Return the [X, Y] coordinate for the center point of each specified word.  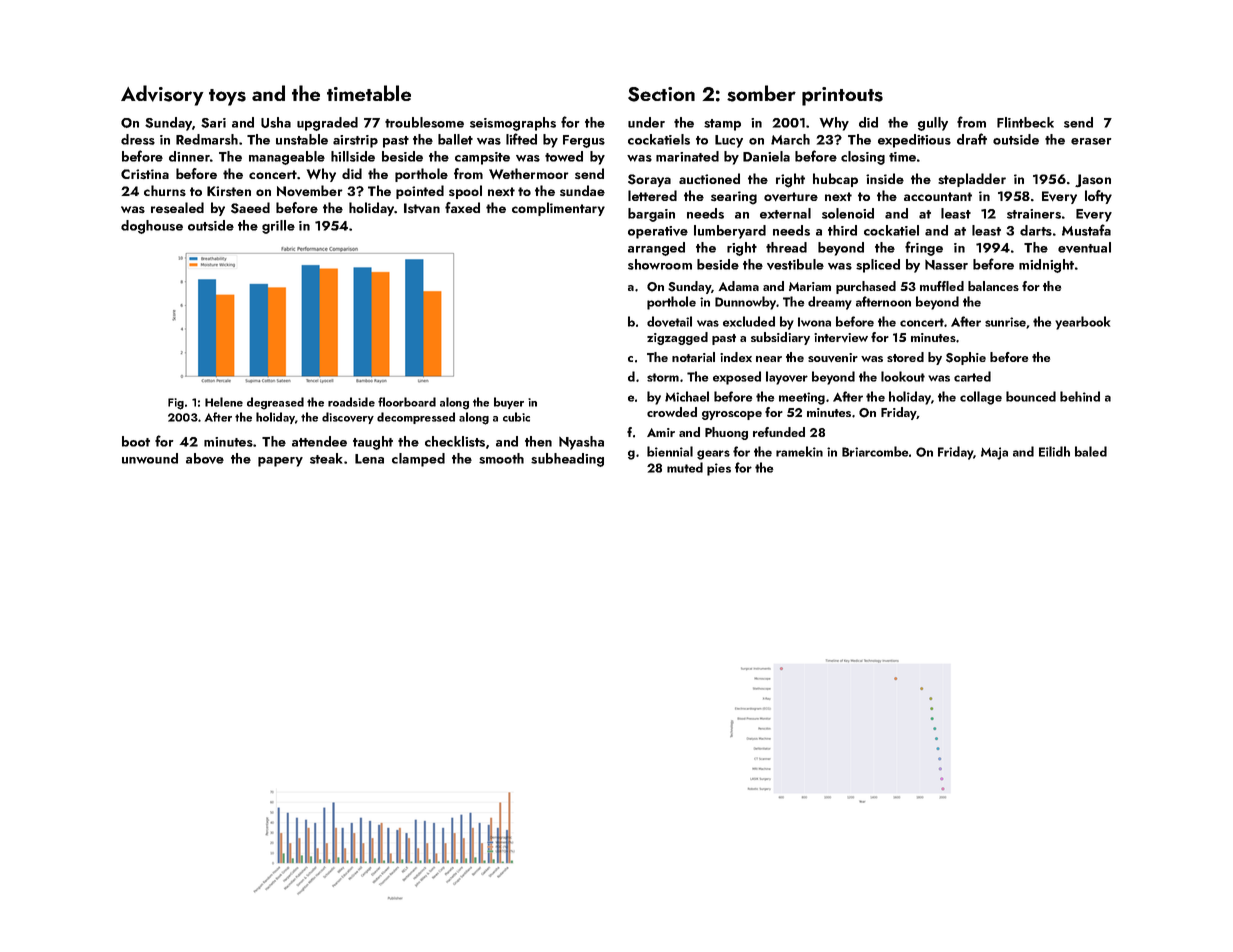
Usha [276, 122]
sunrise [1005, 322]
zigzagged [677, 338]
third [842, 230]
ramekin [799, 451]
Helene [224, 402]
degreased [275, 403]
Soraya [649, 180]
